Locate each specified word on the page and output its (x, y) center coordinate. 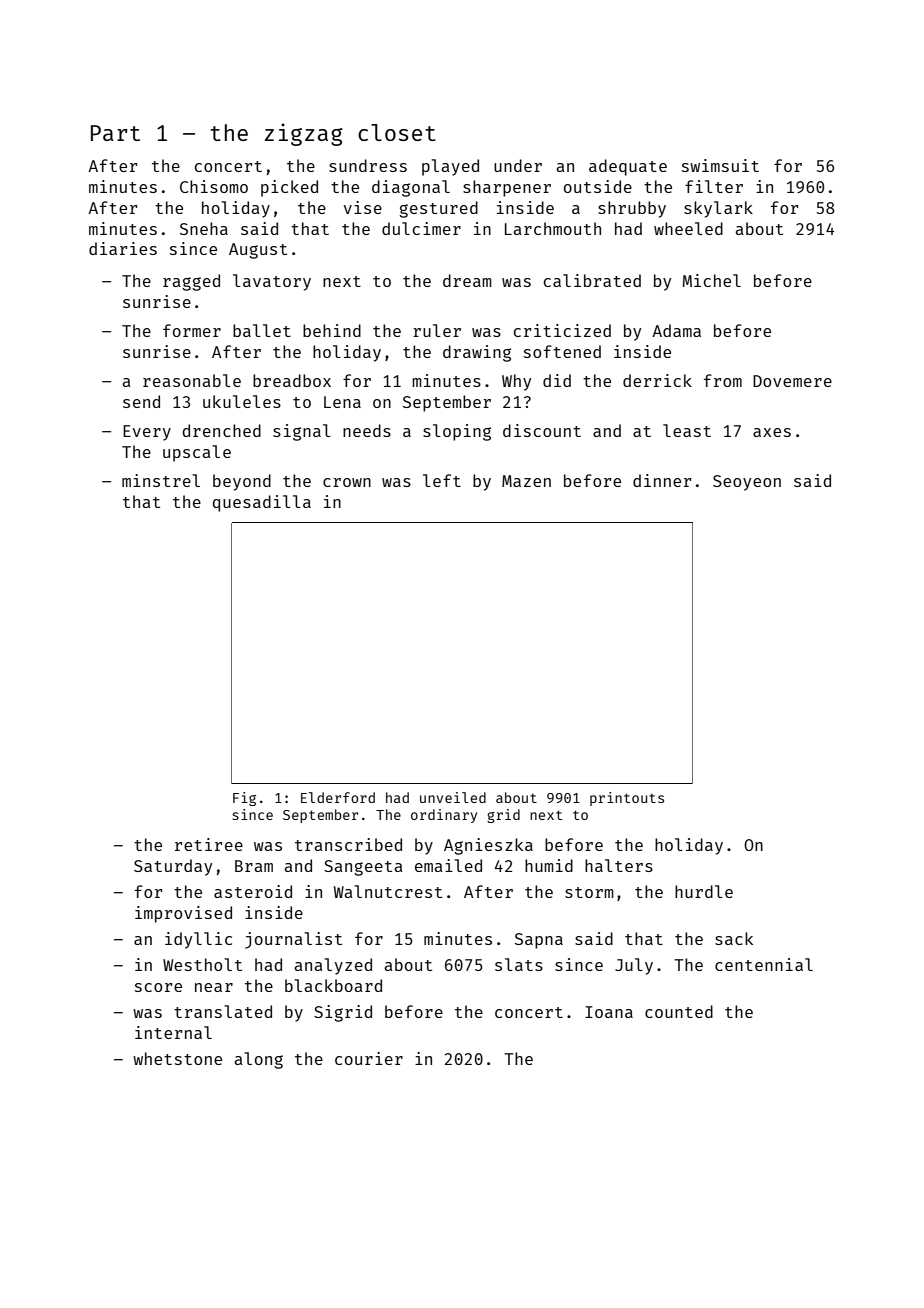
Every (147, 433)
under (518, 165)
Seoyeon (747, 483)
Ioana (609, 1012)
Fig (244, 799)
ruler (437, 330)
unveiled (453, 797)
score (158, 987)
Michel (712, 280)
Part (115, 133)
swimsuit (720, 165)
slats (519, 964)
